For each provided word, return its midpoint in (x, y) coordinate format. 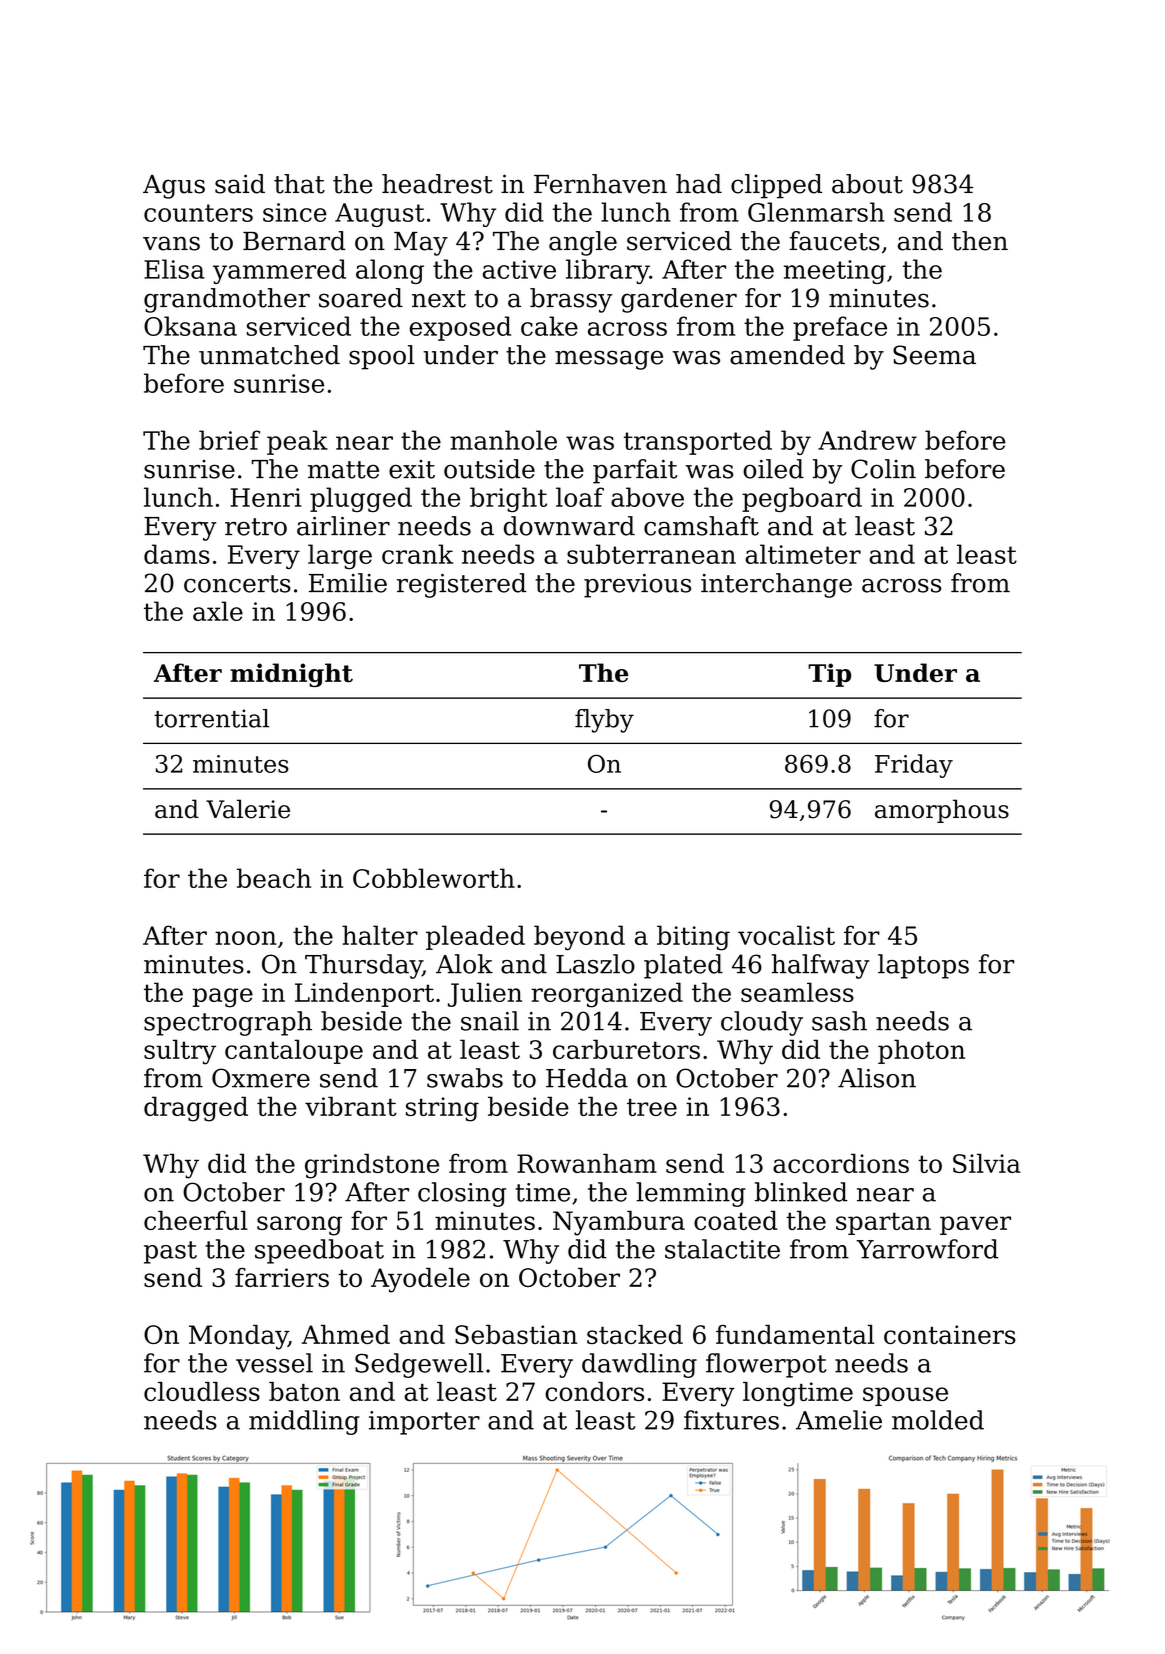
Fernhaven (600, 184)
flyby (604, 721)
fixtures (731, 1420)
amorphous (942, 811)
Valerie (248, 809)
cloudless (202, 1391)
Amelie (839, 1420)
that (299, 184)
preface (840, 328)
